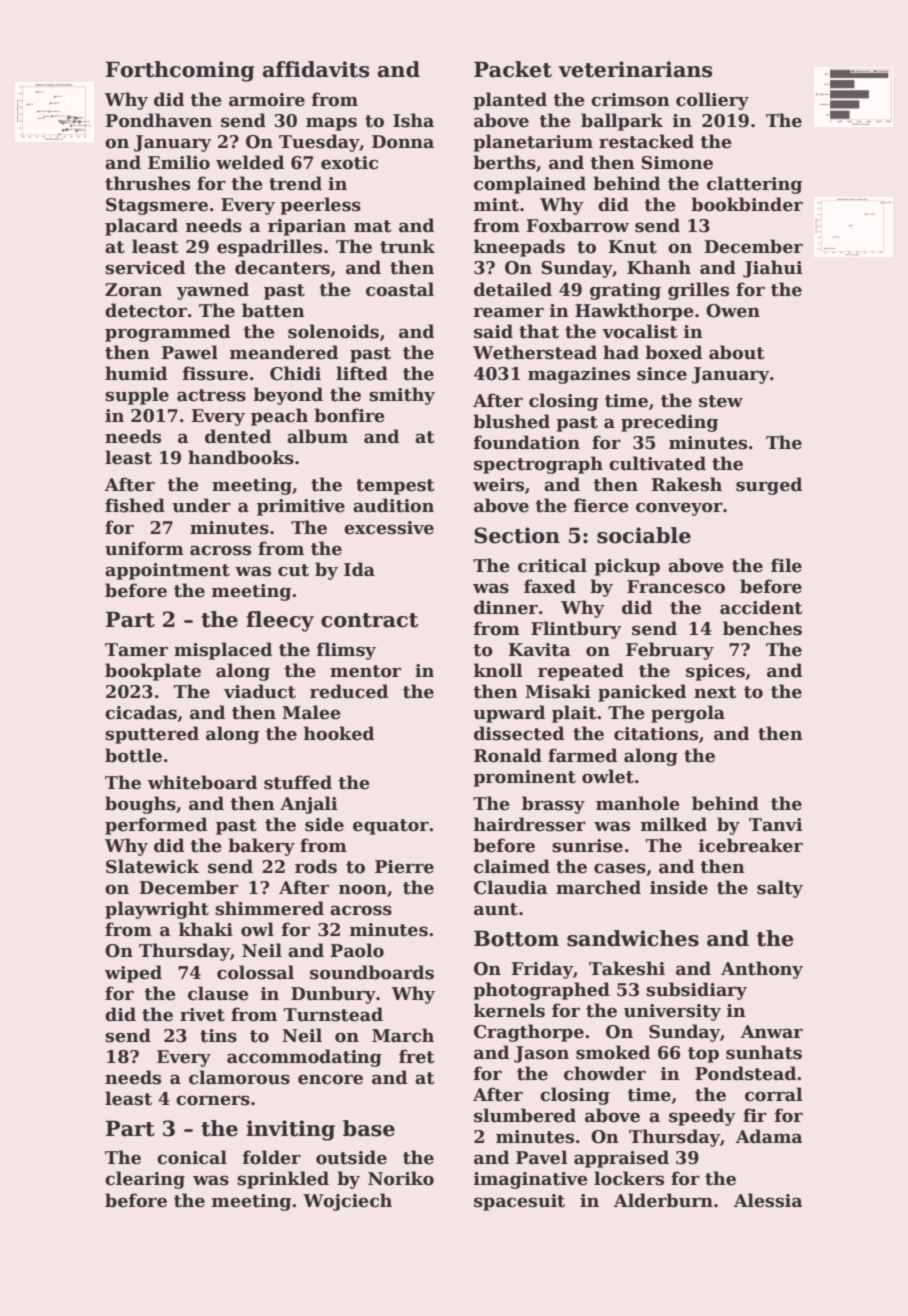  What do you see at coordinates (644, 535) in the screenshot?
I see `sociable` at bounding box center [644, 535].
